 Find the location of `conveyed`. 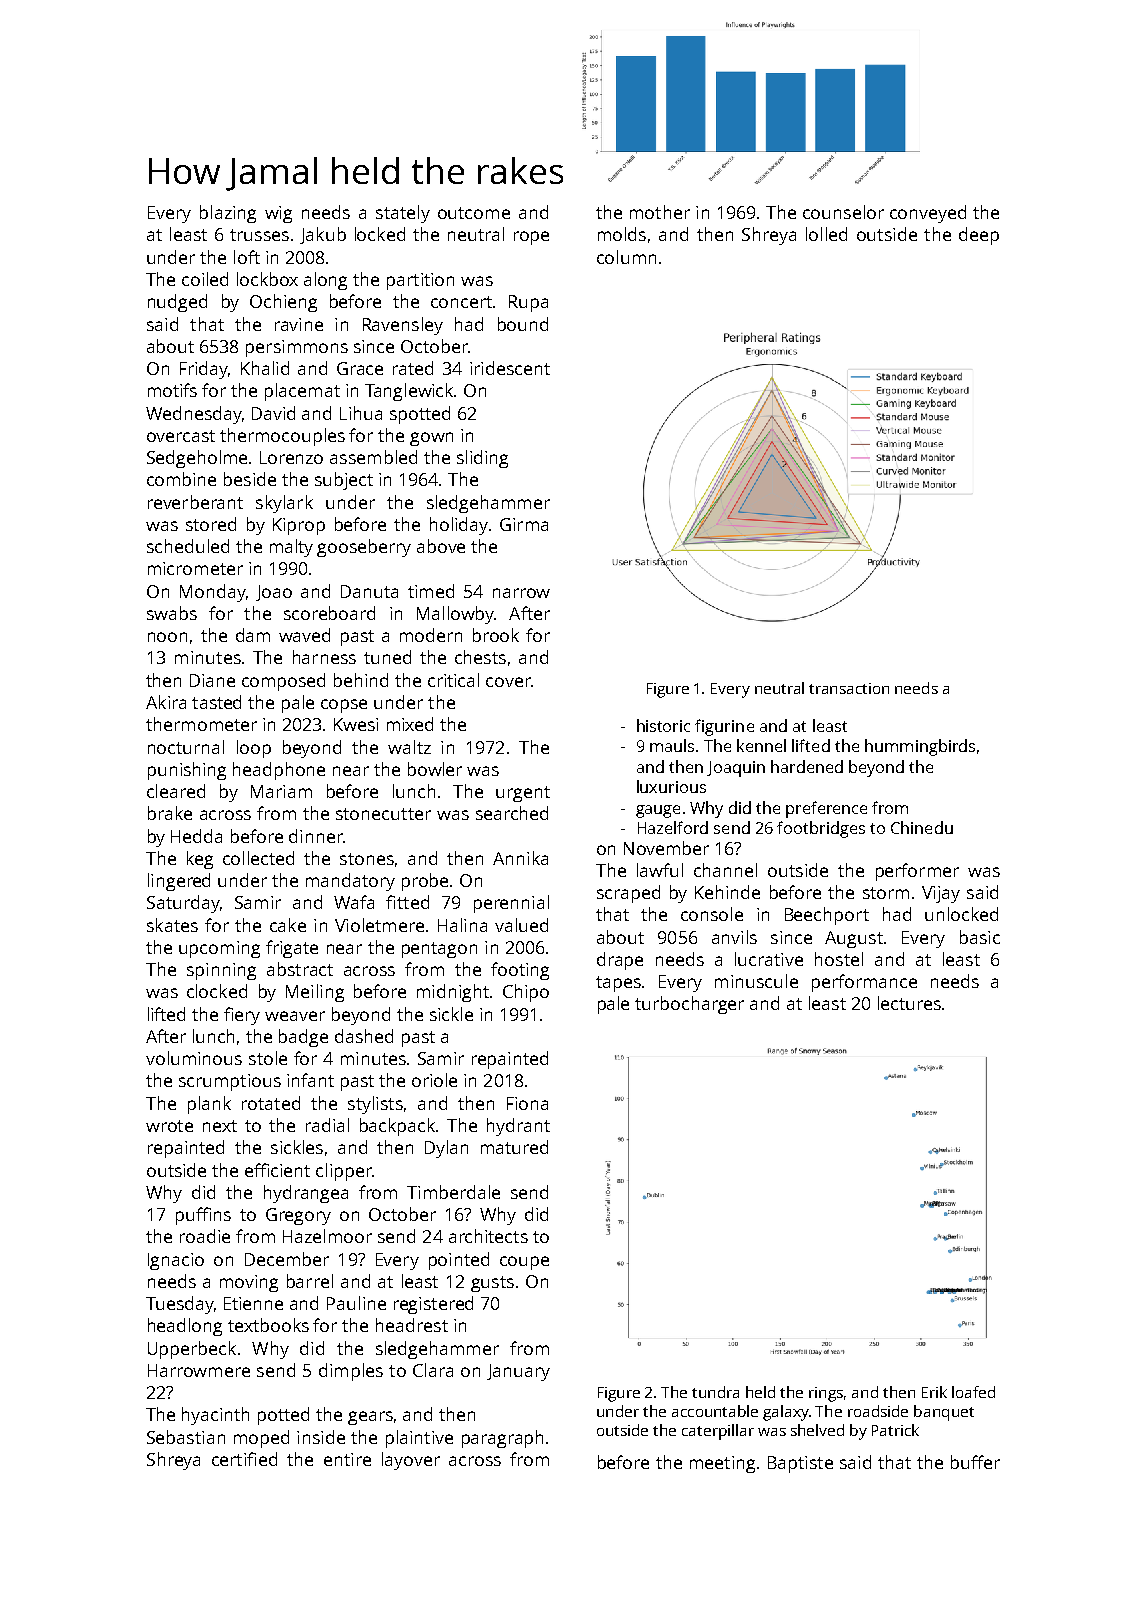

conveyed is located at coordinates (928, 214).
